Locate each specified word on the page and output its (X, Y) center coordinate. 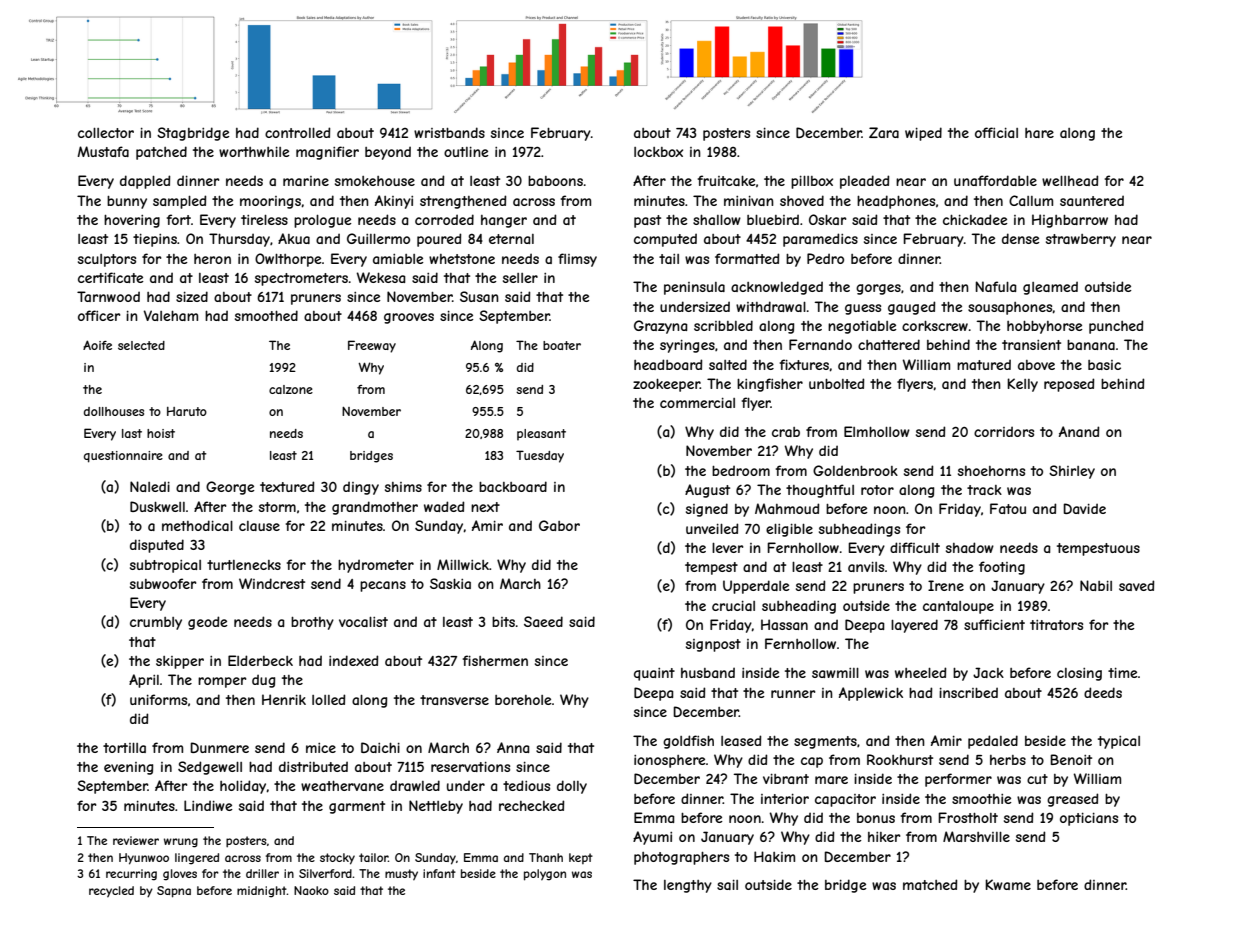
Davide (1084, 508)
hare (1039, 133)
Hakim (774, 856)
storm (277, 507)
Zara (884, 132)
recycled (111, 891)
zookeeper (666, 385)
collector (106, 133)
